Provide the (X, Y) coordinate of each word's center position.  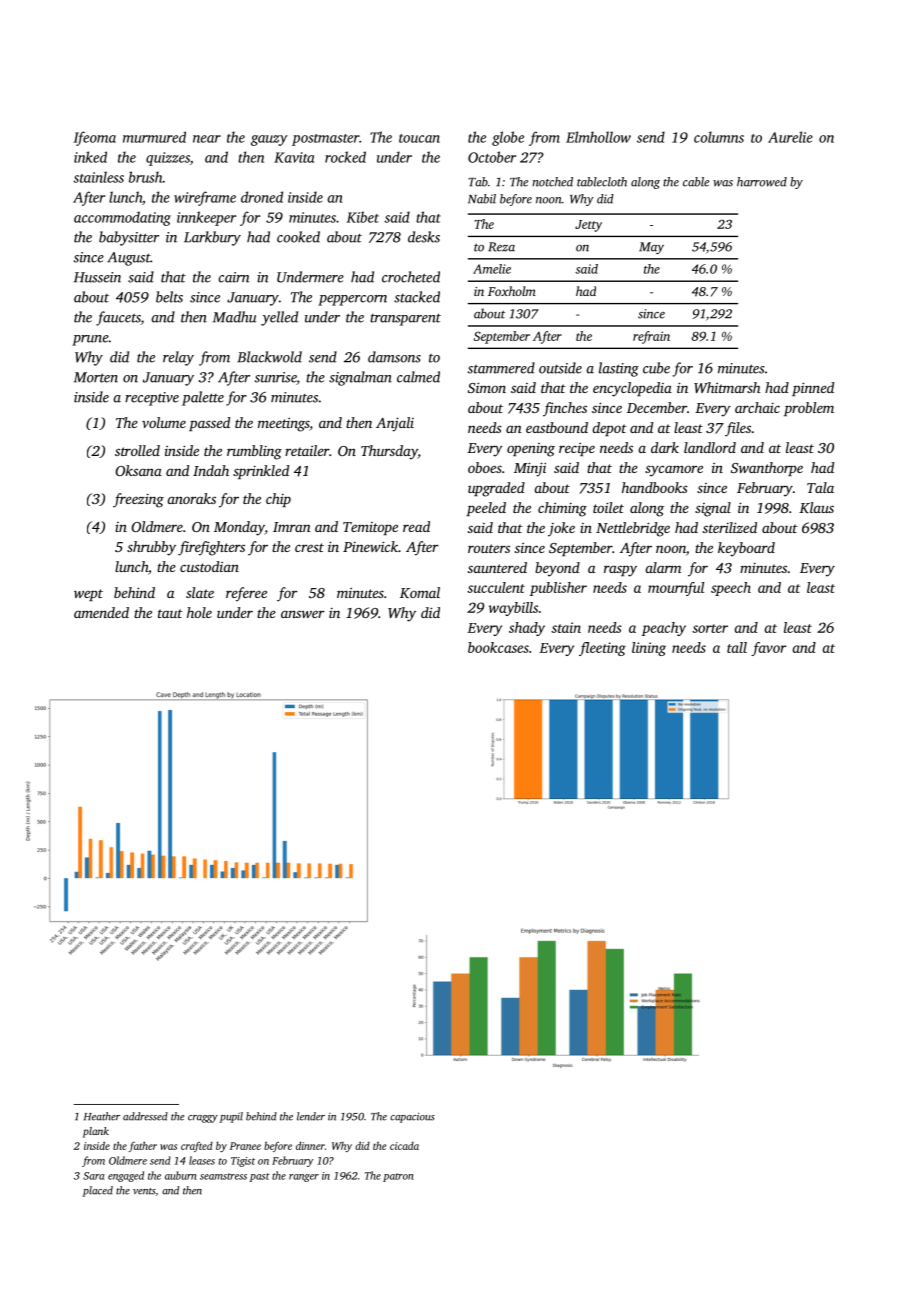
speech (731, 589)
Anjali (395, 424)
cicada (404, 1146)
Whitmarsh (727, 387)
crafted (197, 1147)
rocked (345, 157)
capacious (412, 1118)
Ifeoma (95, 138)
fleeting (602, 649)
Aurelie (790, 137)
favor (768, 649)
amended (101, 612)
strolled (137, 450)
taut (170, 613)
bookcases (498, 647)
